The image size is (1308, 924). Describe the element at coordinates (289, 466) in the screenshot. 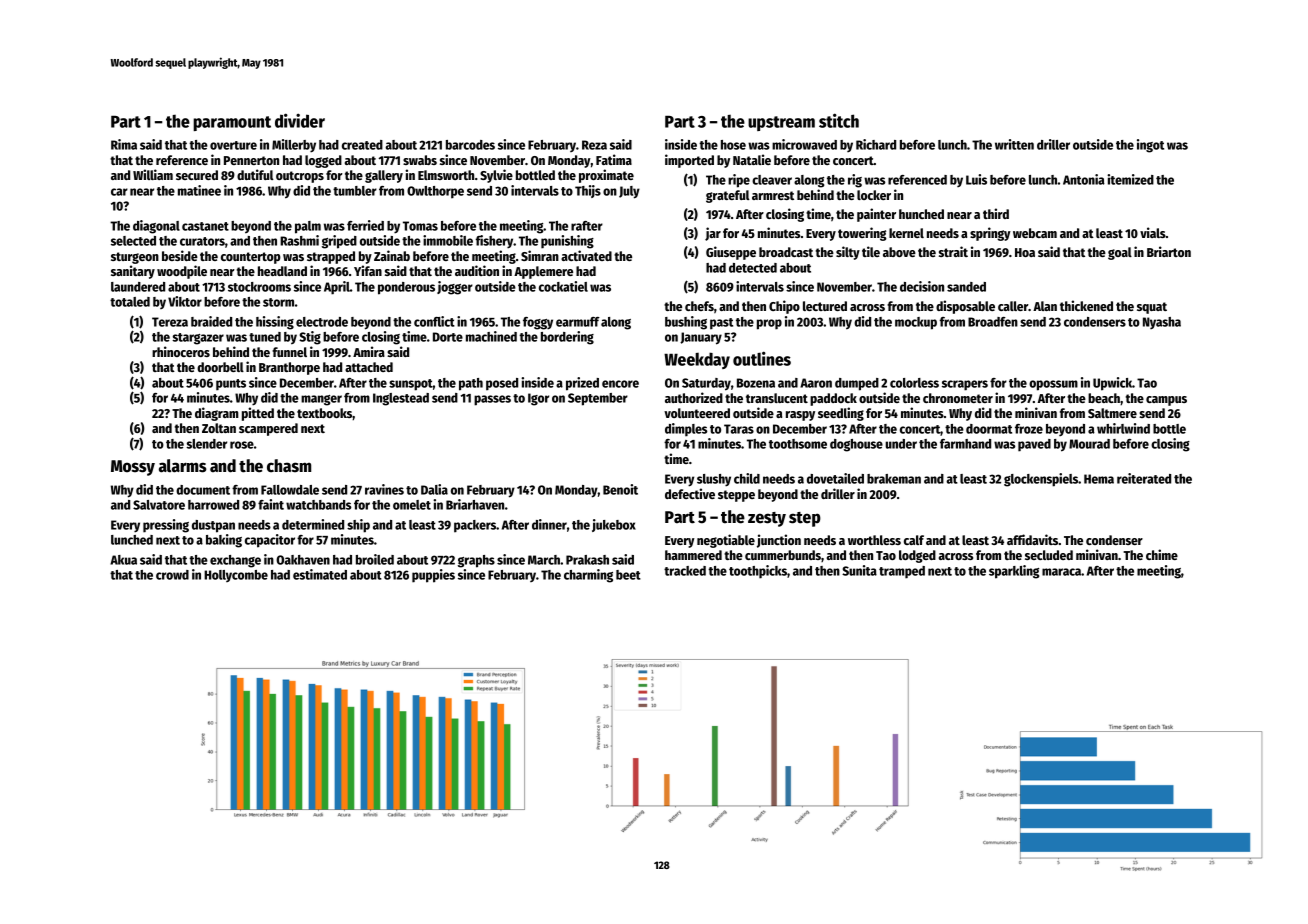

I see `chasm` at that location.
